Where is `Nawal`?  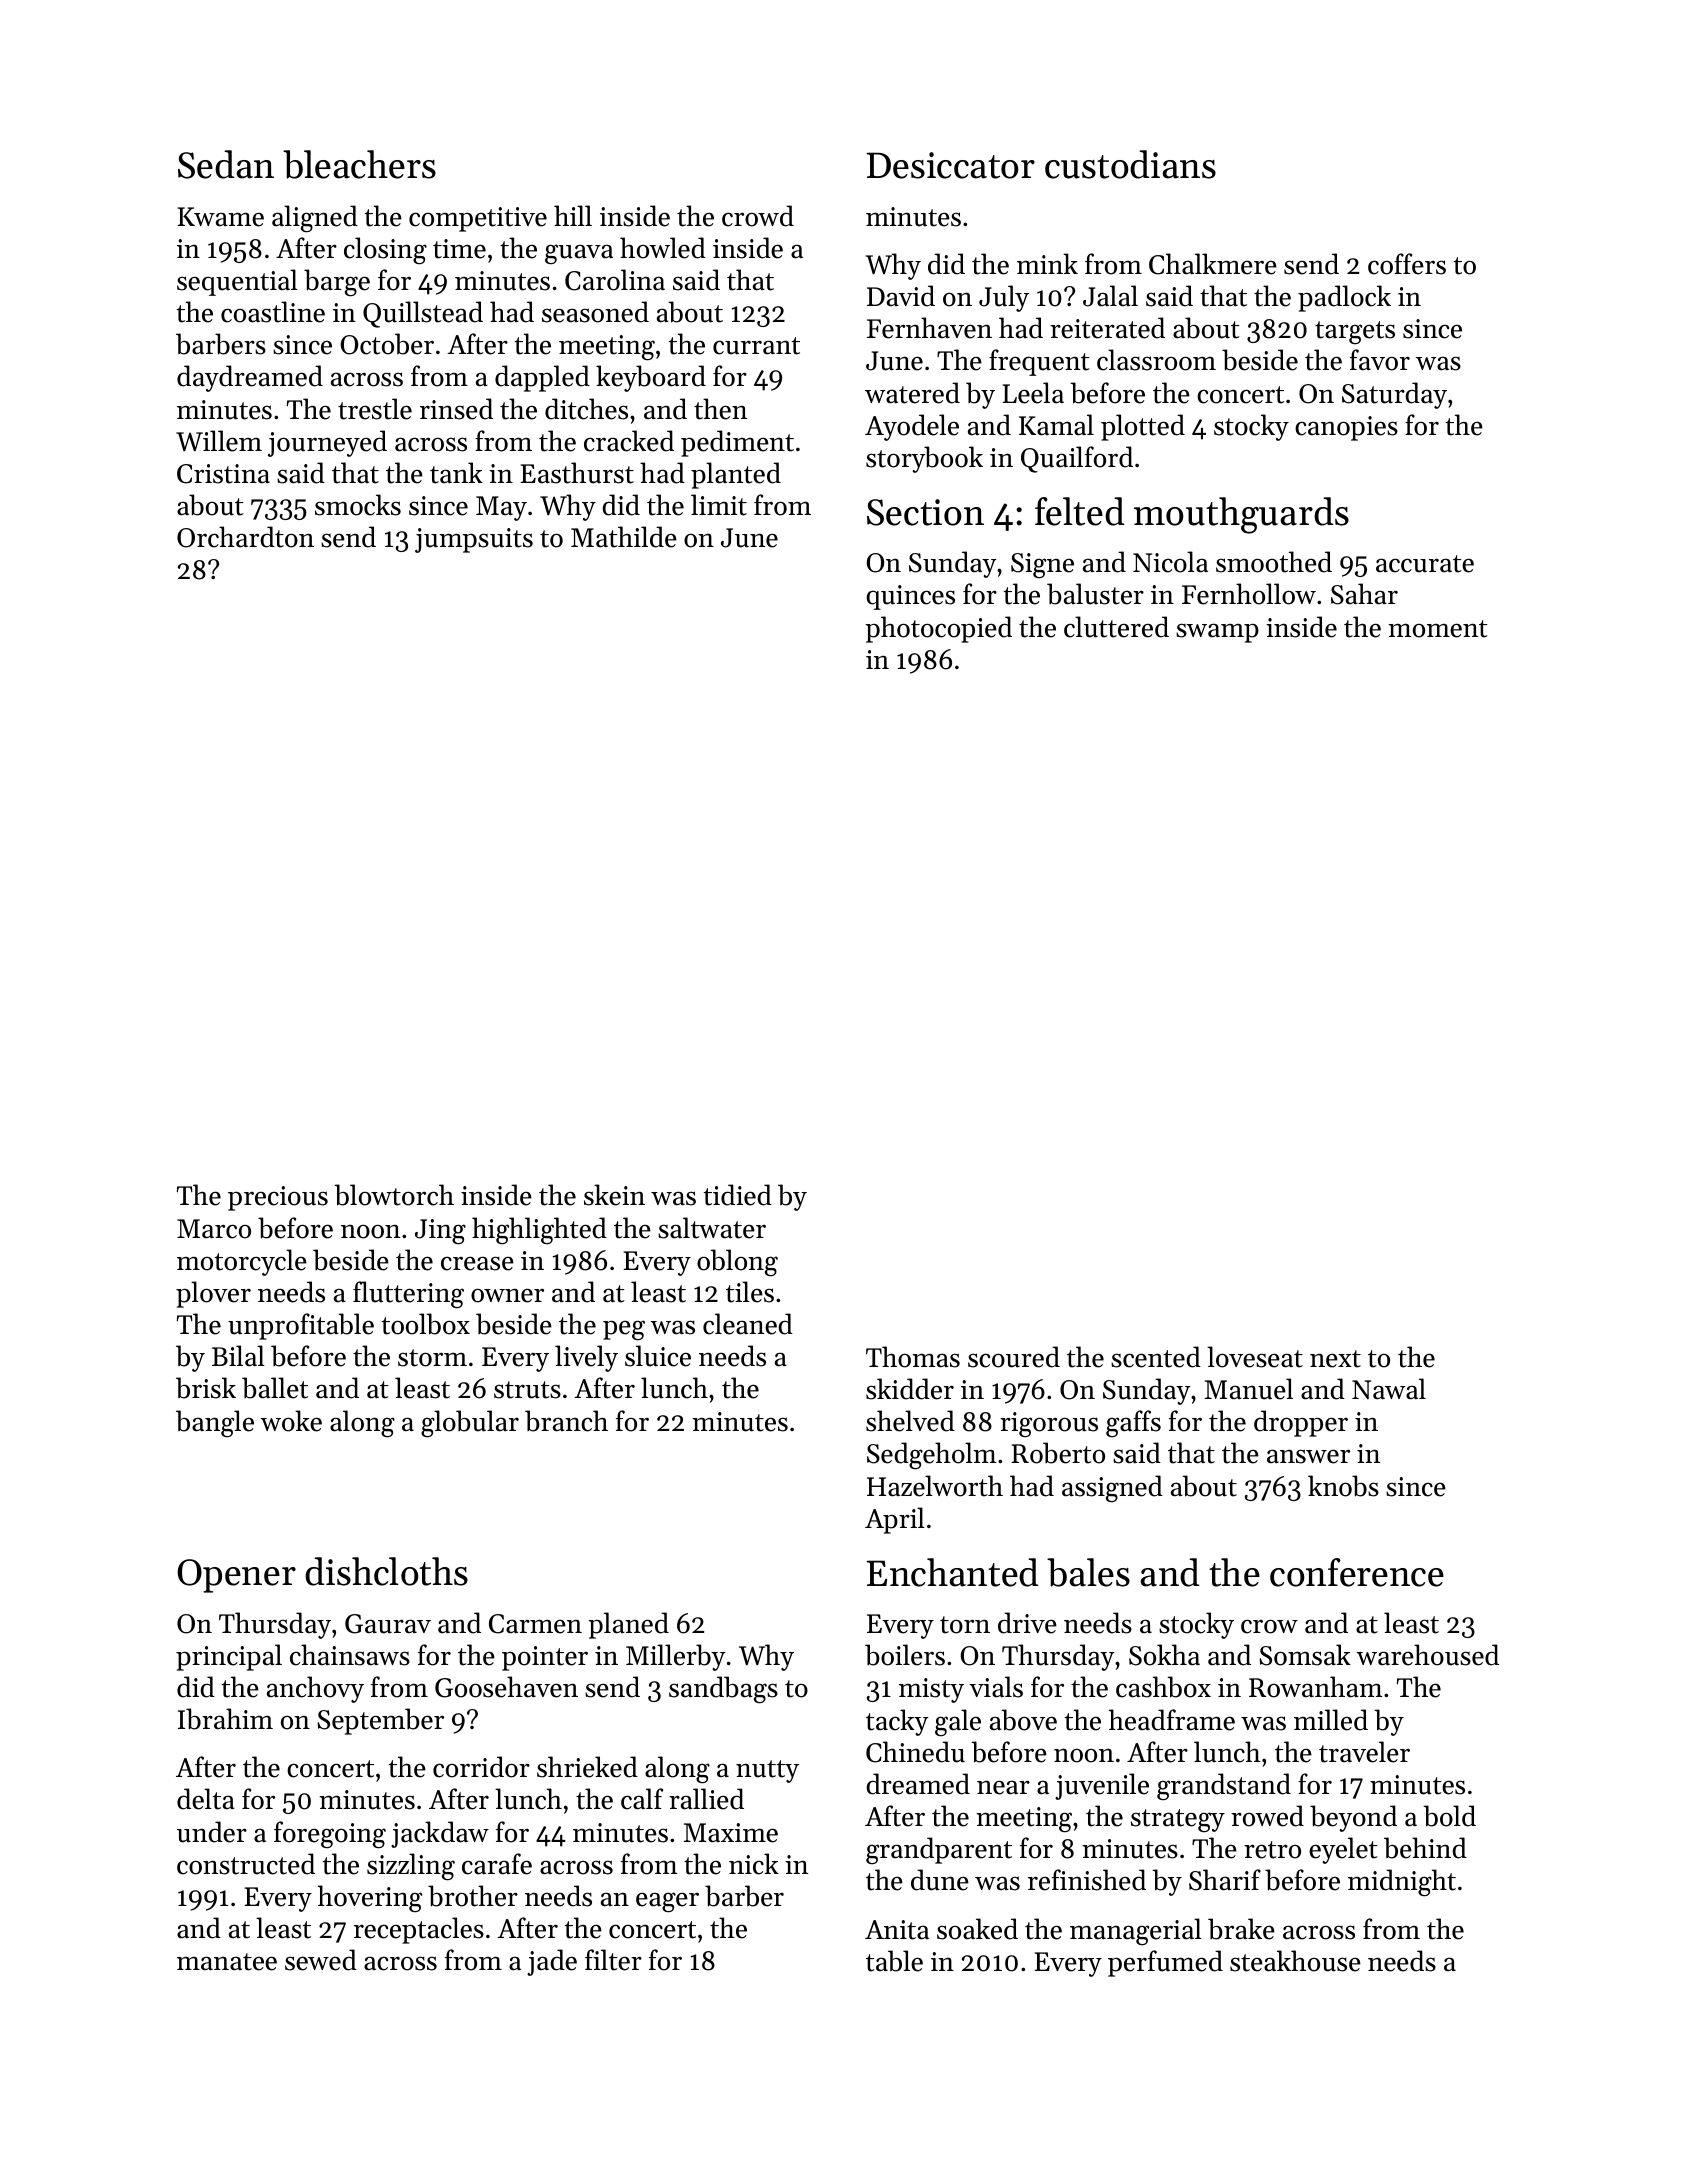
Nawal is located at coordinates (1389, 1389).
